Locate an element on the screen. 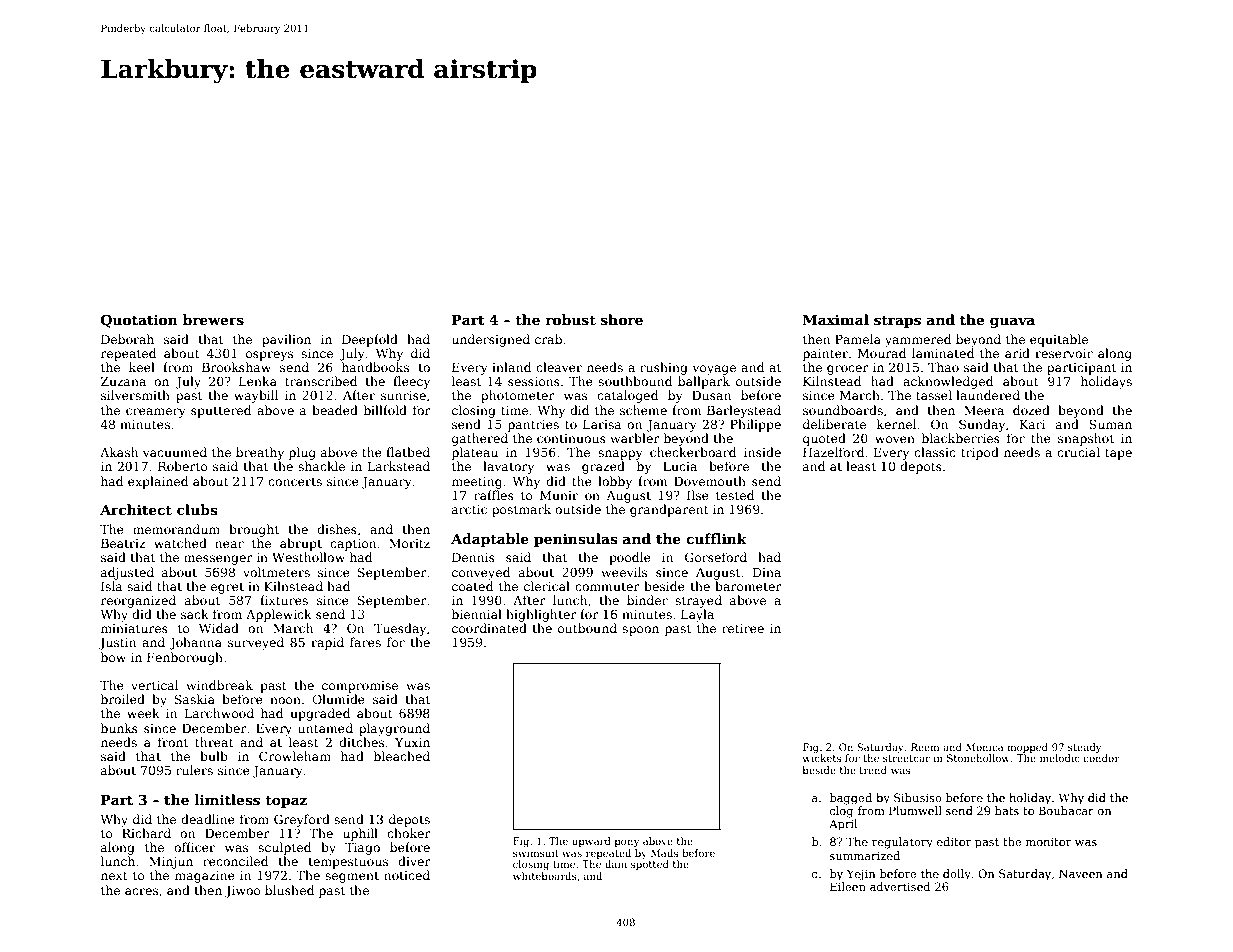 This screenshot has height=952, width=1233. robust is located at coordinates (570, 319).
